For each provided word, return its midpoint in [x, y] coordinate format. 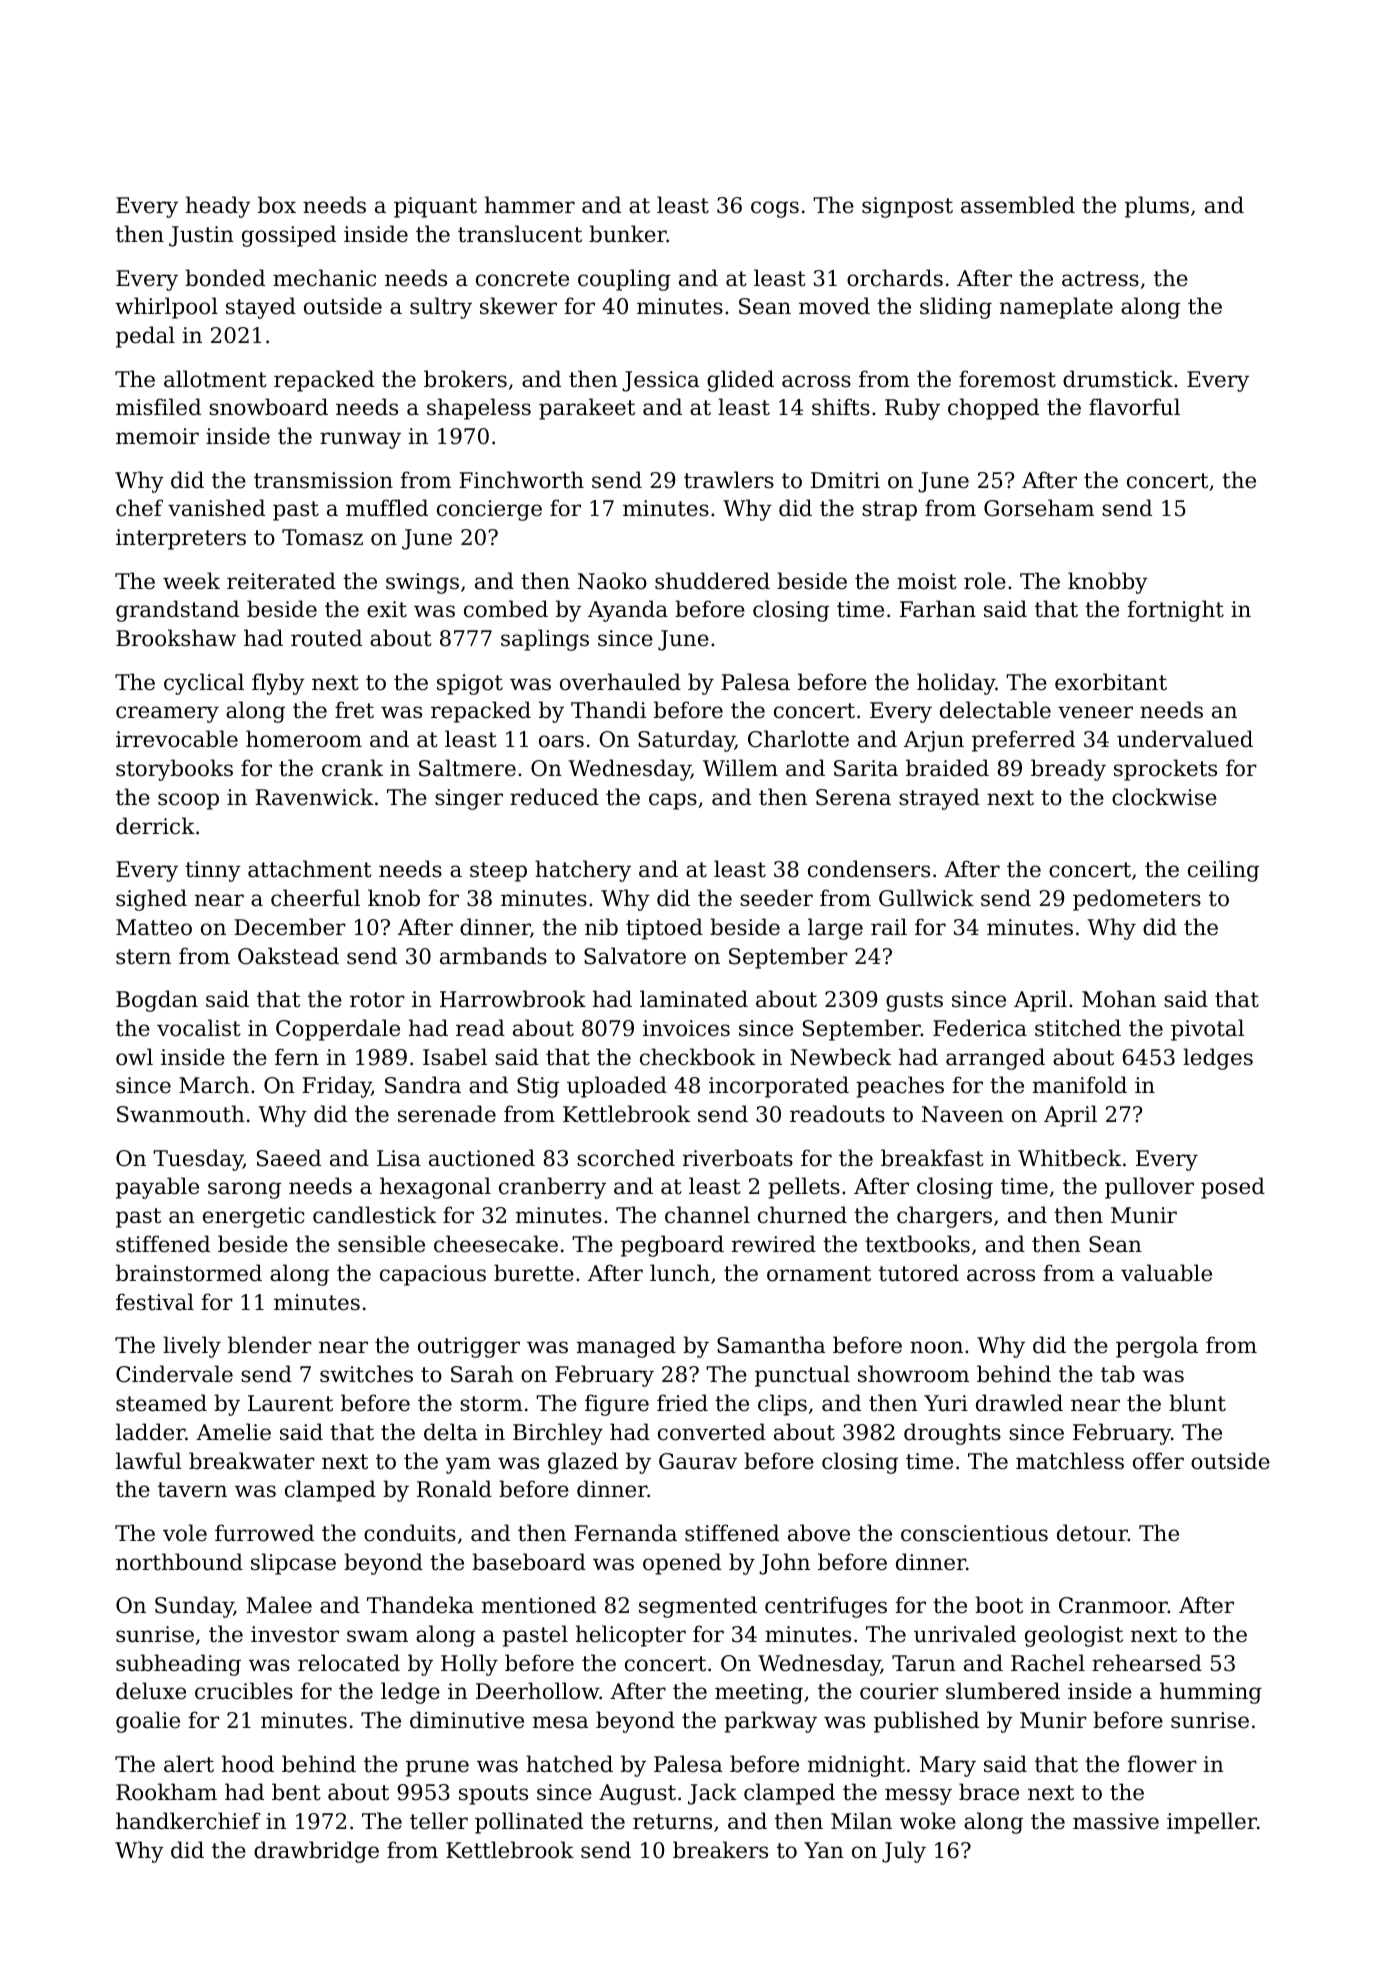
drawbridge [316, 1852]
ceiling [1223, 871]
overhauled [620, 682]
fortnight [1176, 611]
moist [927, 581]
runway [360, 440]
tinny [213, 871]
